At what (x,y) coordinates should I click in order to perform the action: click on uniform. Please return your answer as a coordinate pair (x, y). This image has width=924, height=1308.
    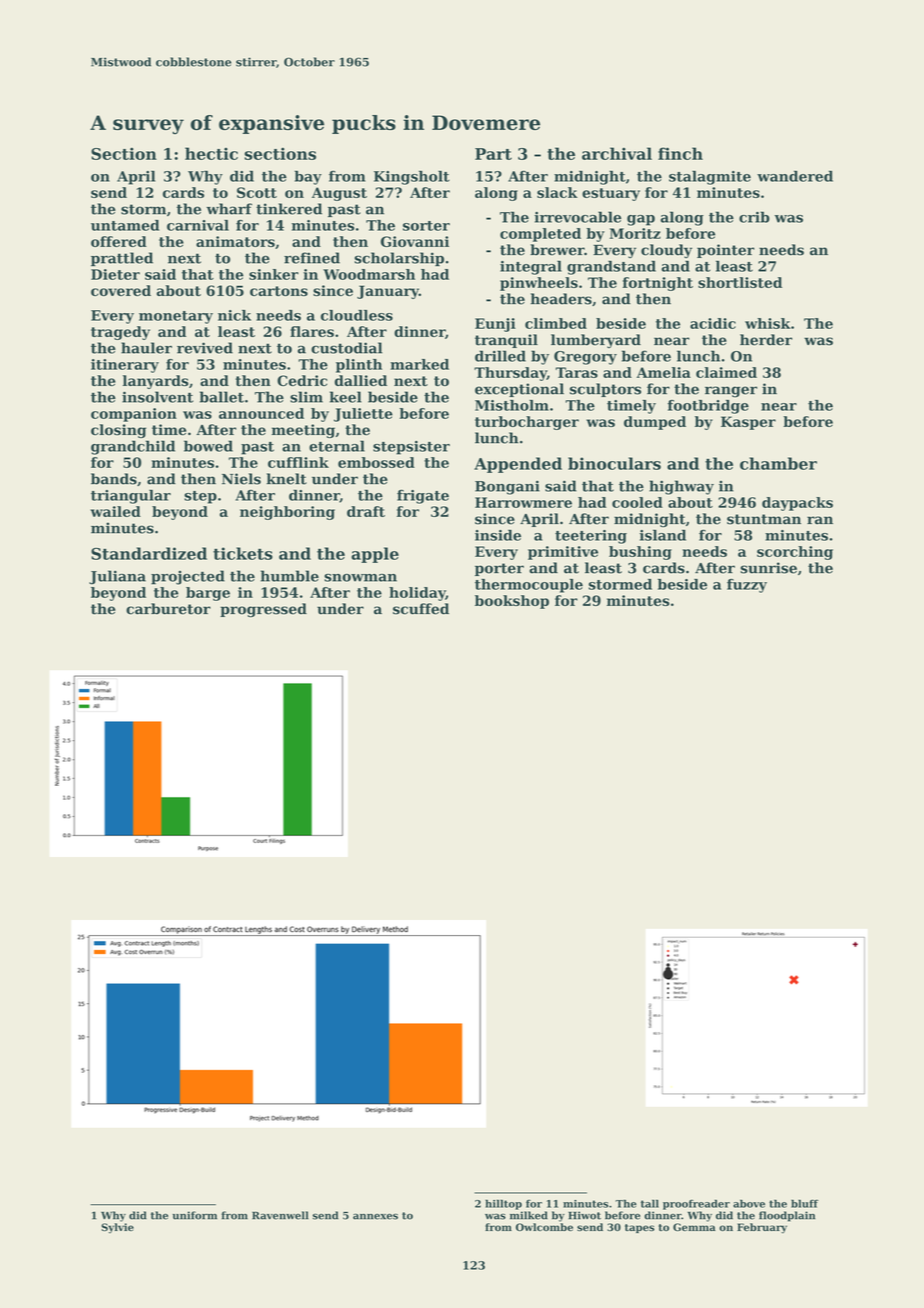
    Looking at the image, I should click on (195, 1215).
